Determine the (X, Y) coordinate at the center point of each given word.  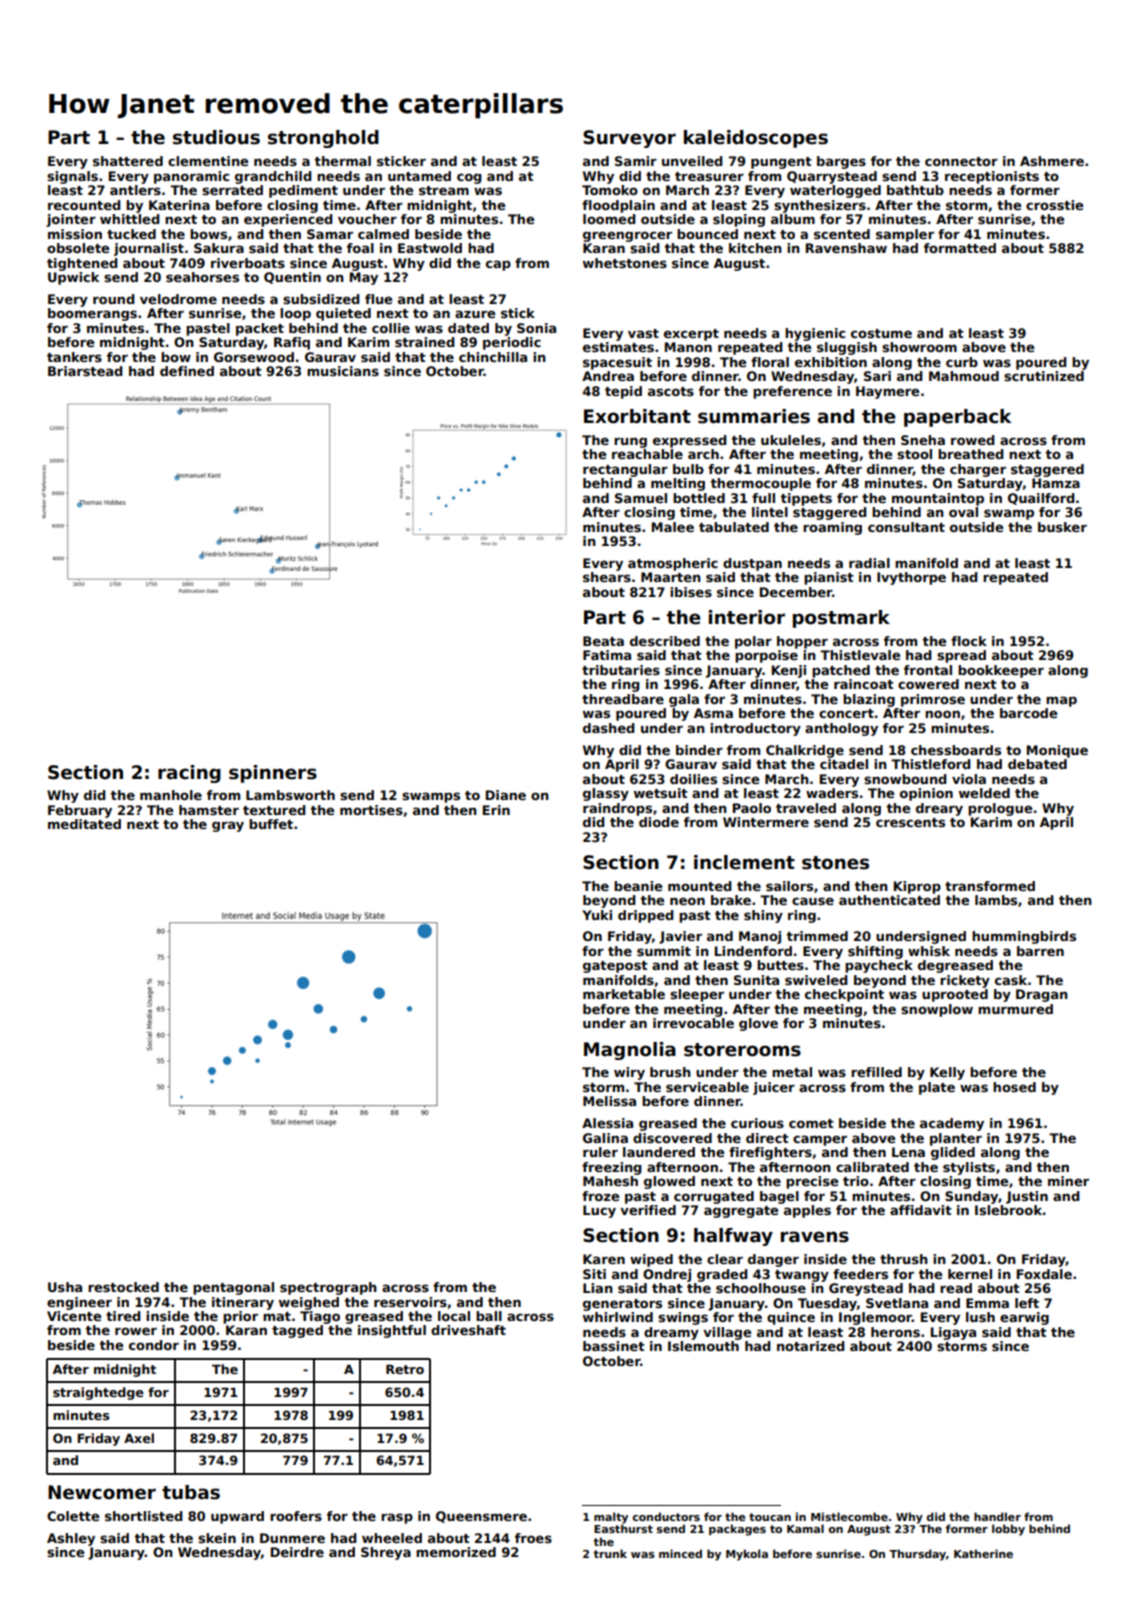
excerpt (691, 335)
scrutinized (1044, 376)
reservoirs (410, 1302)
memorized (456, 1552)
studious (216, 137)
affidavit (921, 1210)
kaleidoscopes (756, 139)
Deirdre (297, 1552)
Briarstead (85, 371)
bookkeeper (1001, 671)
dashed (609, 728)
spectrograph (328, 1288)
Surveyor (629, 139)
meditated (84, 824)
